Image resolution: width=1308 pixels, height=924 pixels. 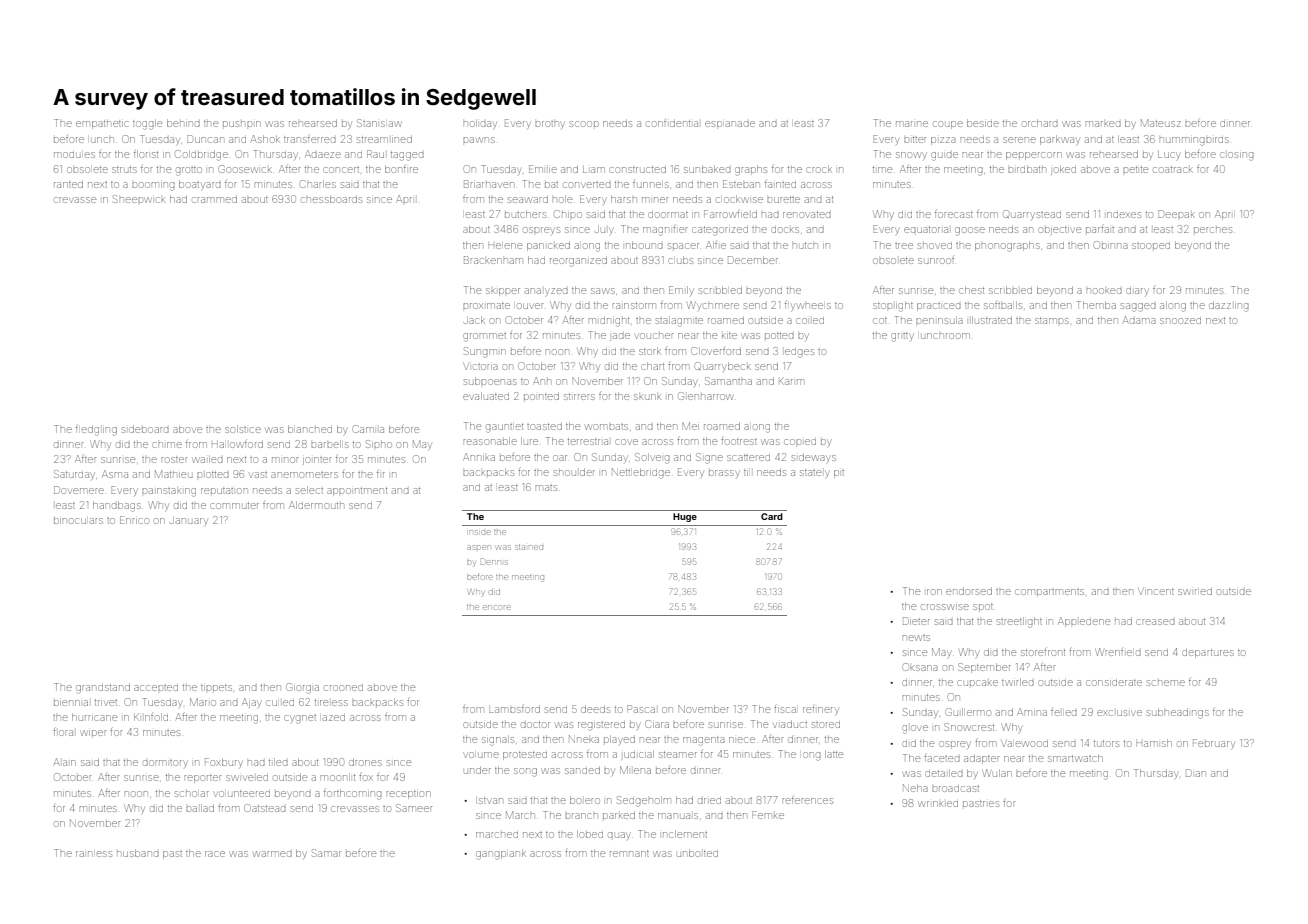 I want to click on endorsed, so click(x=969, y=591).
